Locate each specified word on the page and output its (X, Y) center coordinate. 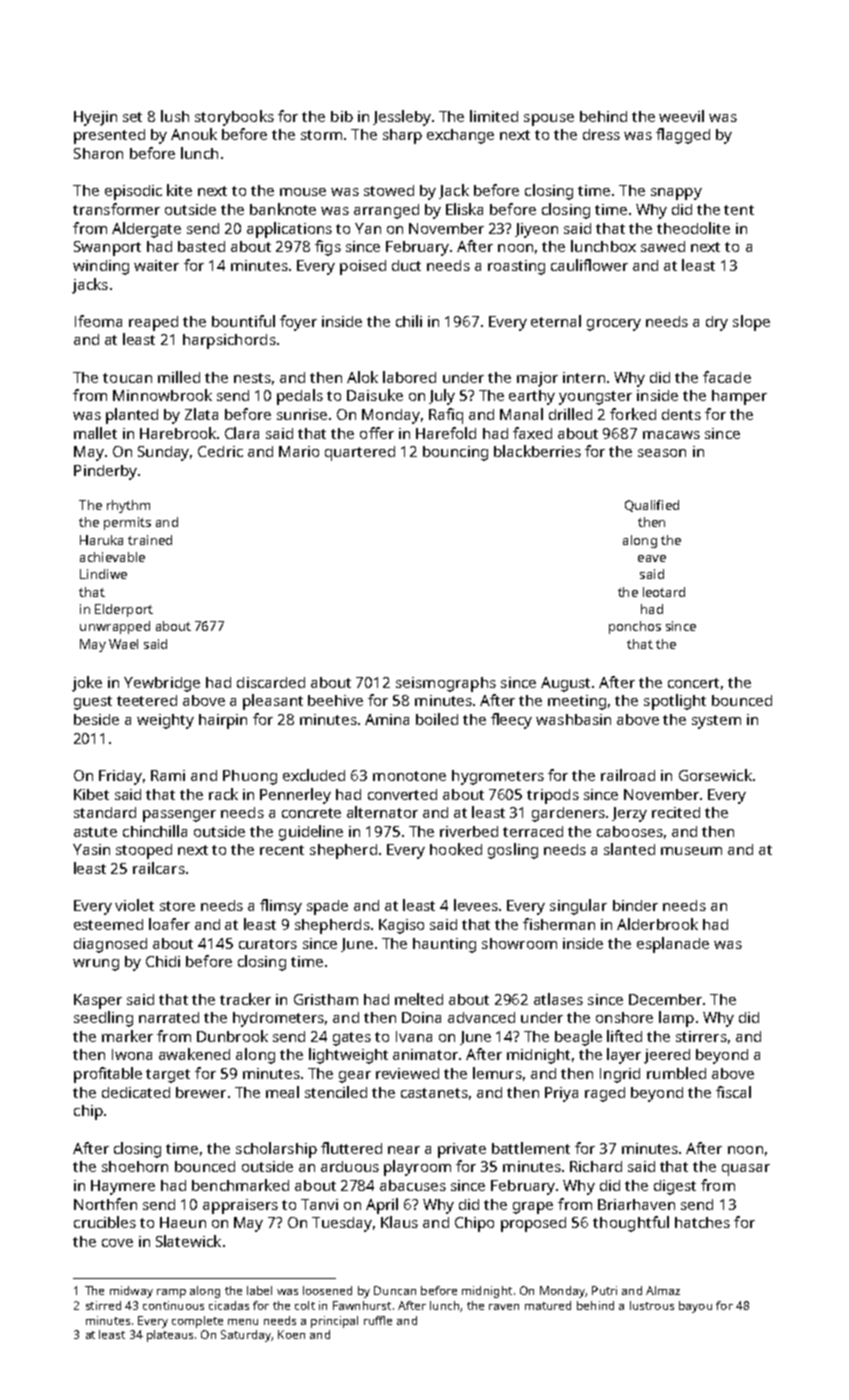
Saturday (246, 1336)
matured (548, 1305)
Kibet (91, 794)
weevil (681, 116)
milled (179, 377)
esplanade (673, 945)
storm (321, 135)
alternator (382, 812)
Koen (291, 1334)
